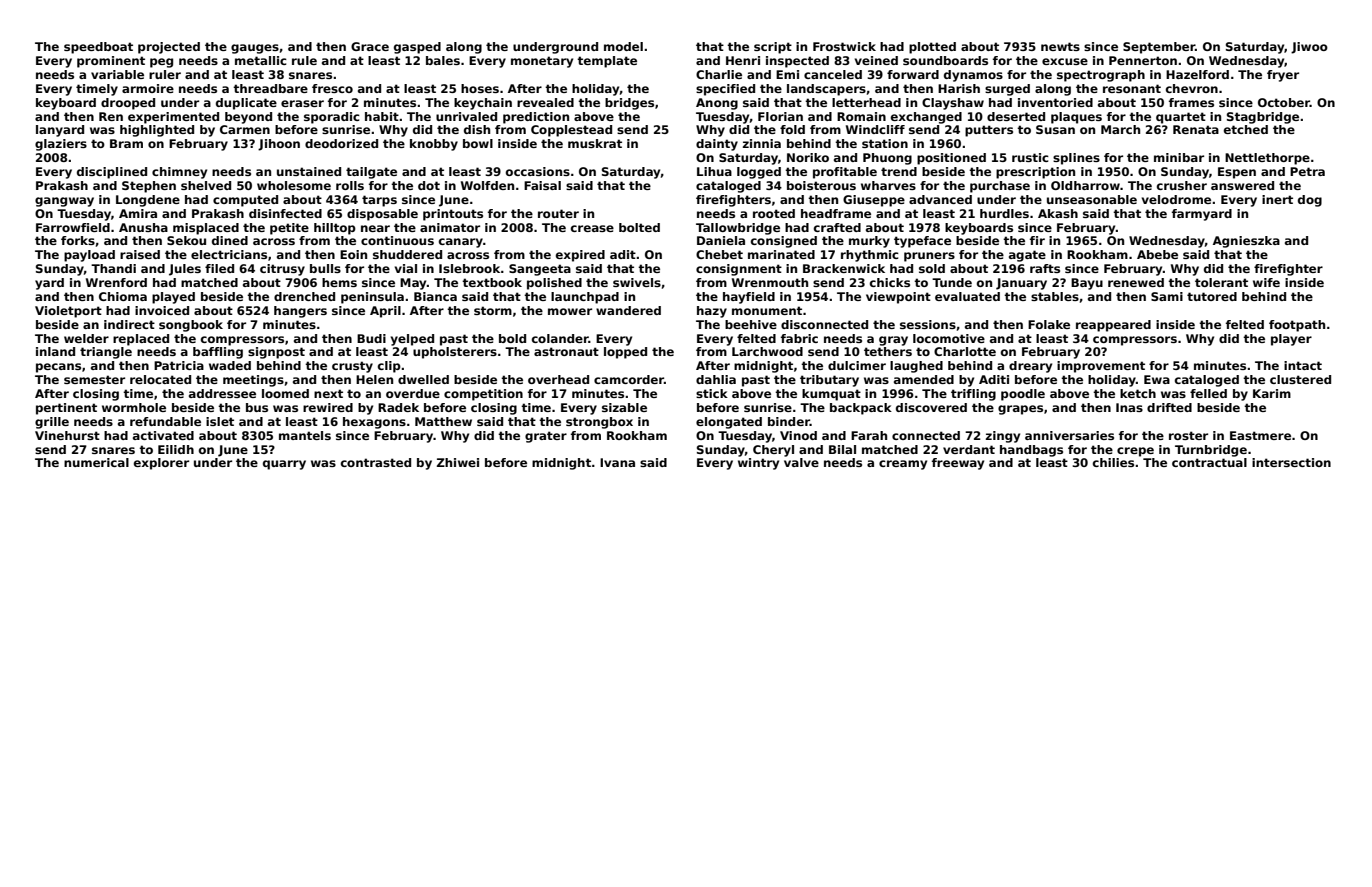 Image resolution: width=1372 pixels, height=887 pixels. Describe the element at coordinates (1076, 159) in the screenshot. I see `splines` at that location.
